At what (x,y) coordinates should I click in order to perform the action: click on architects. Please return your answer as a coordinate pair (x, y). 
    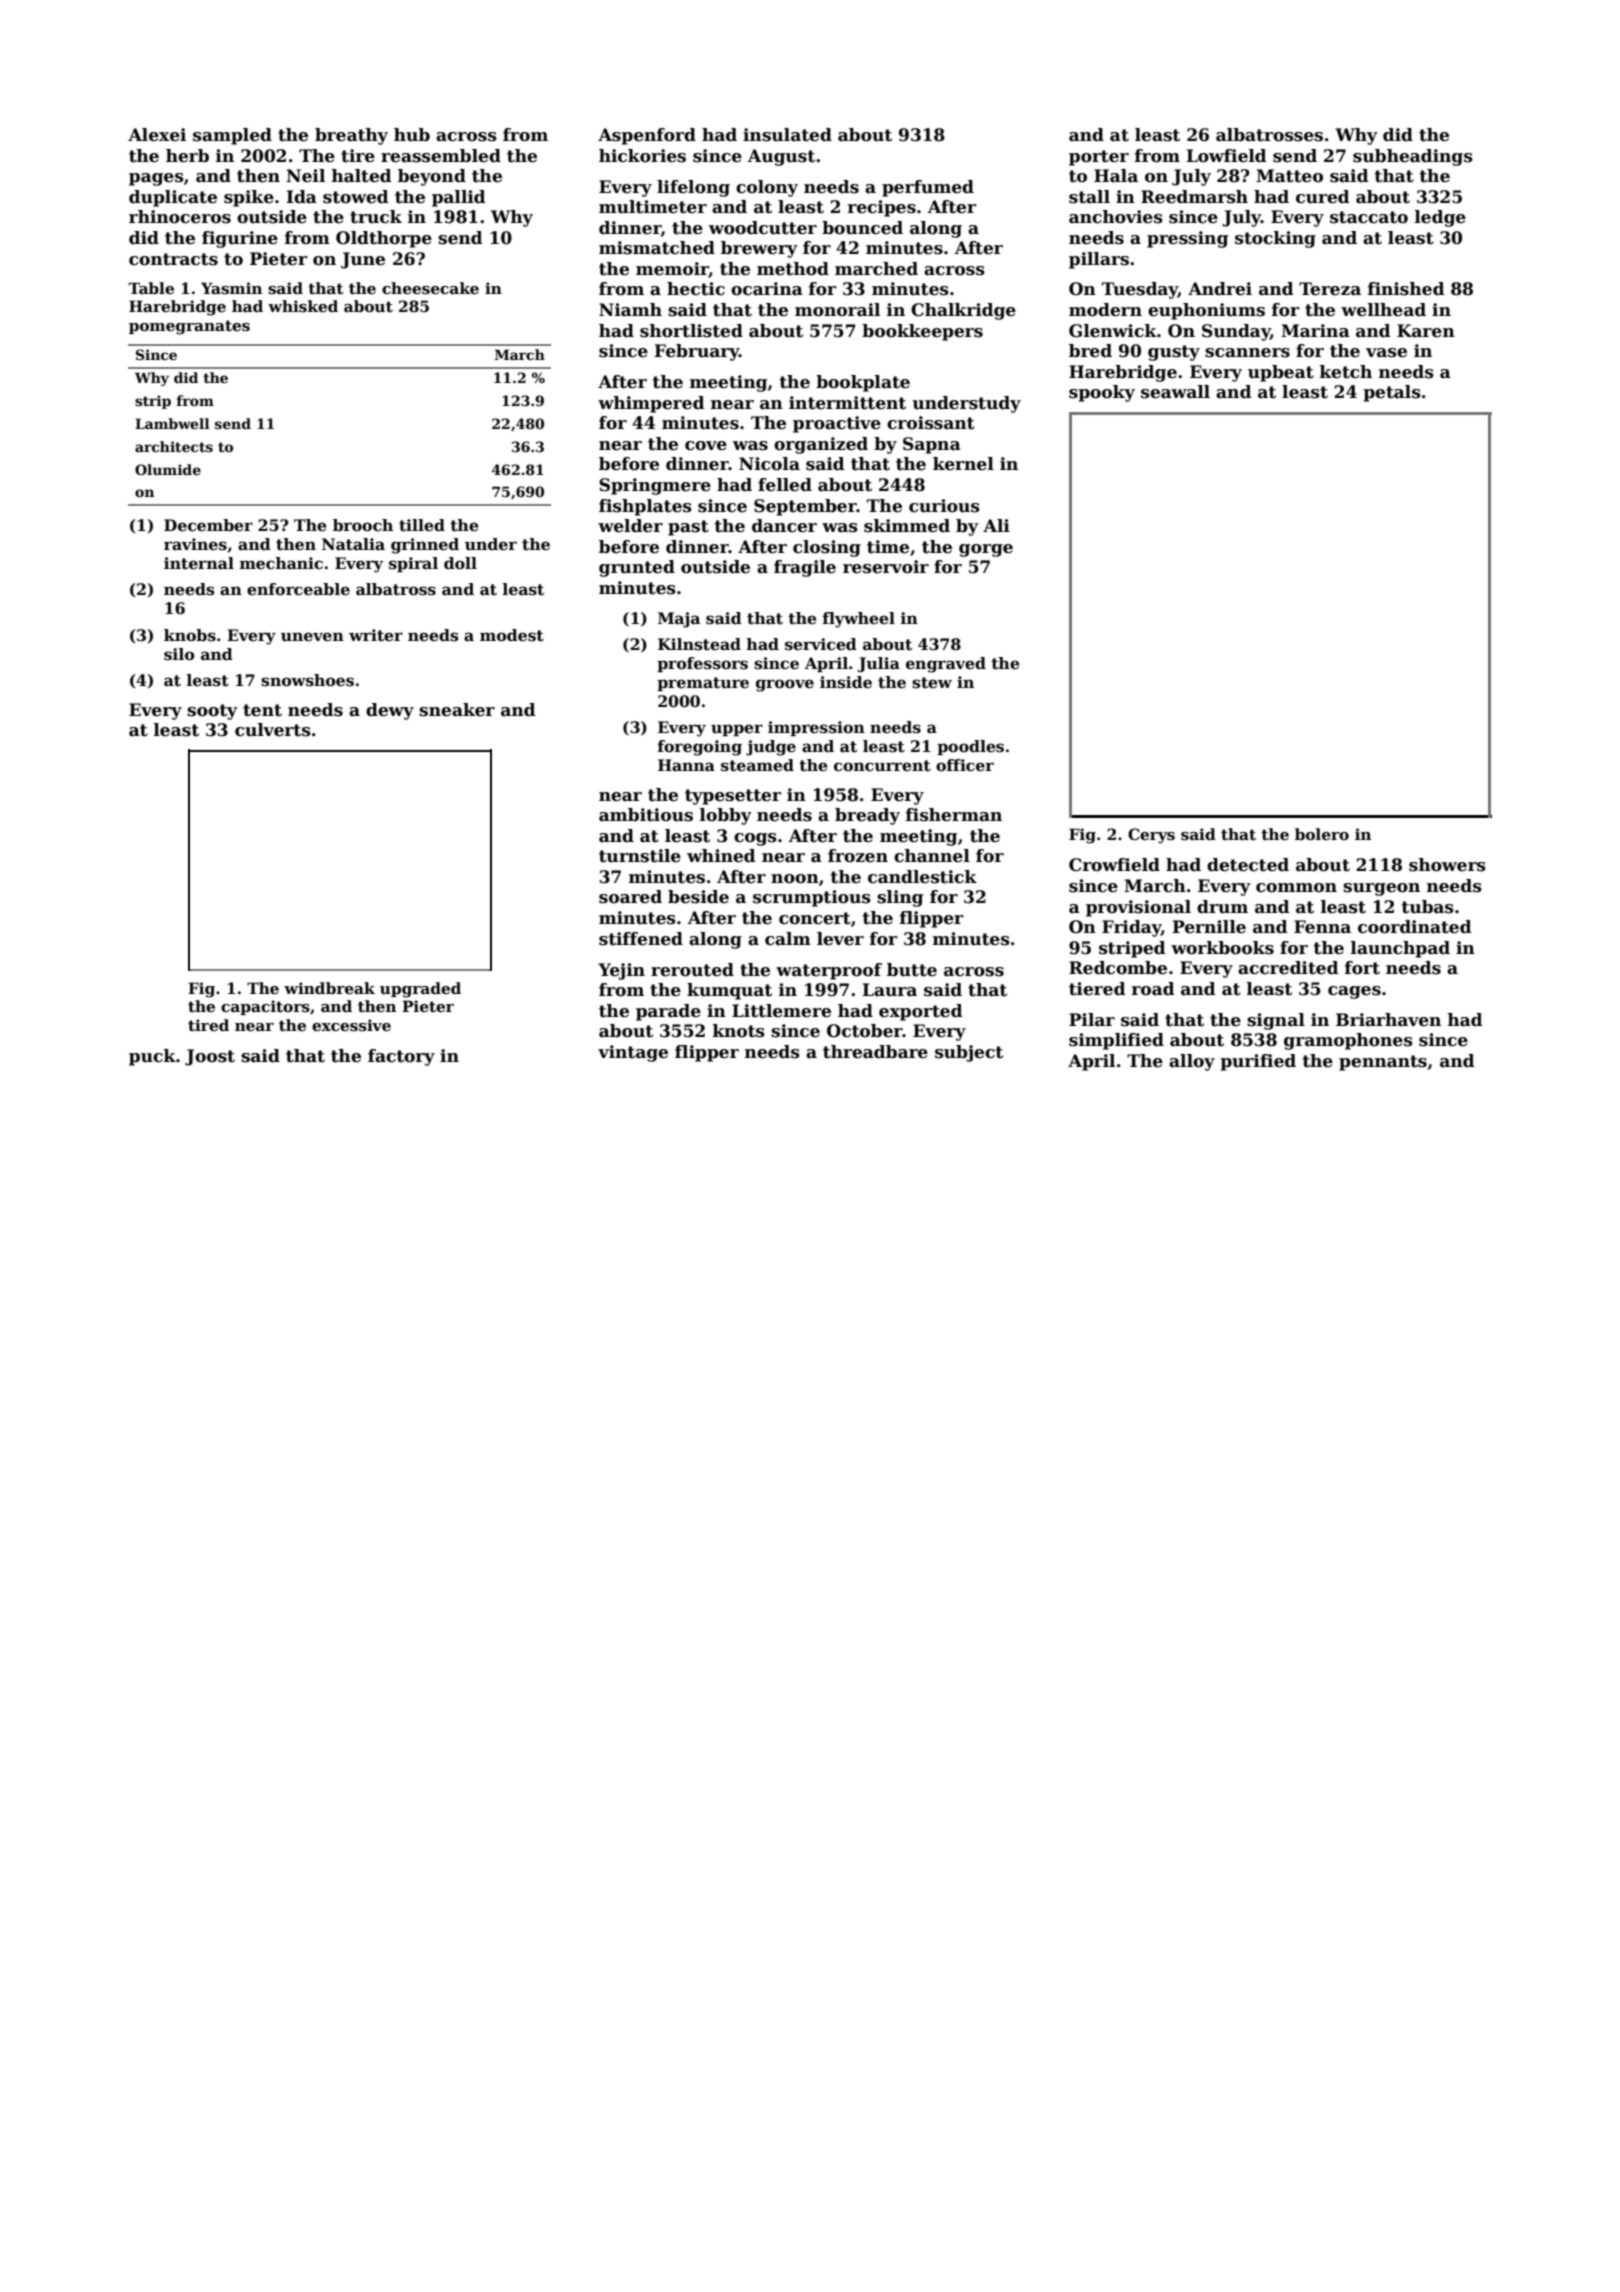
    Looking at the image, I should click on (174, 446).
